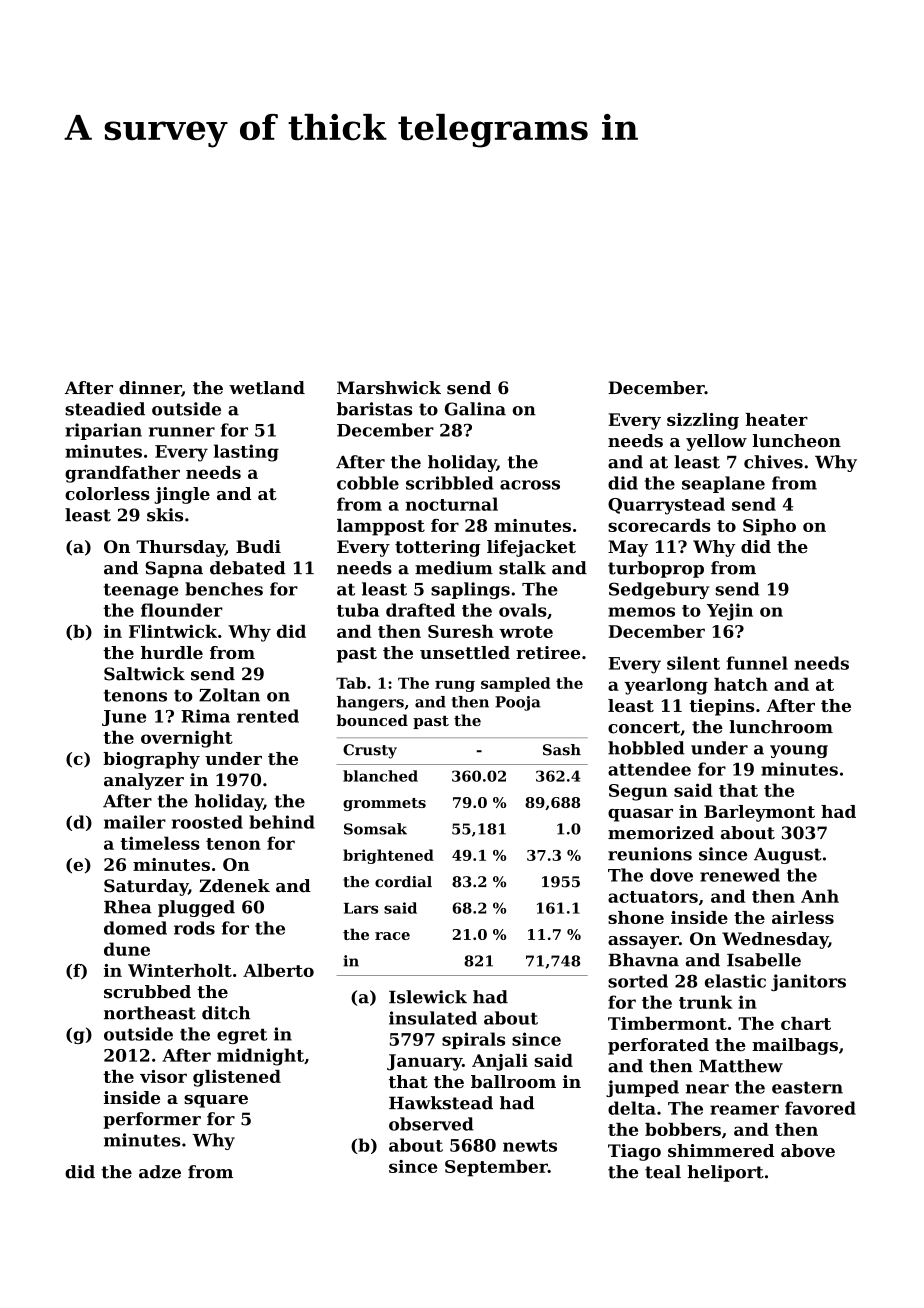 This image has height=1308, width=924. I want to click on Marshwick, so click(389, 388).
